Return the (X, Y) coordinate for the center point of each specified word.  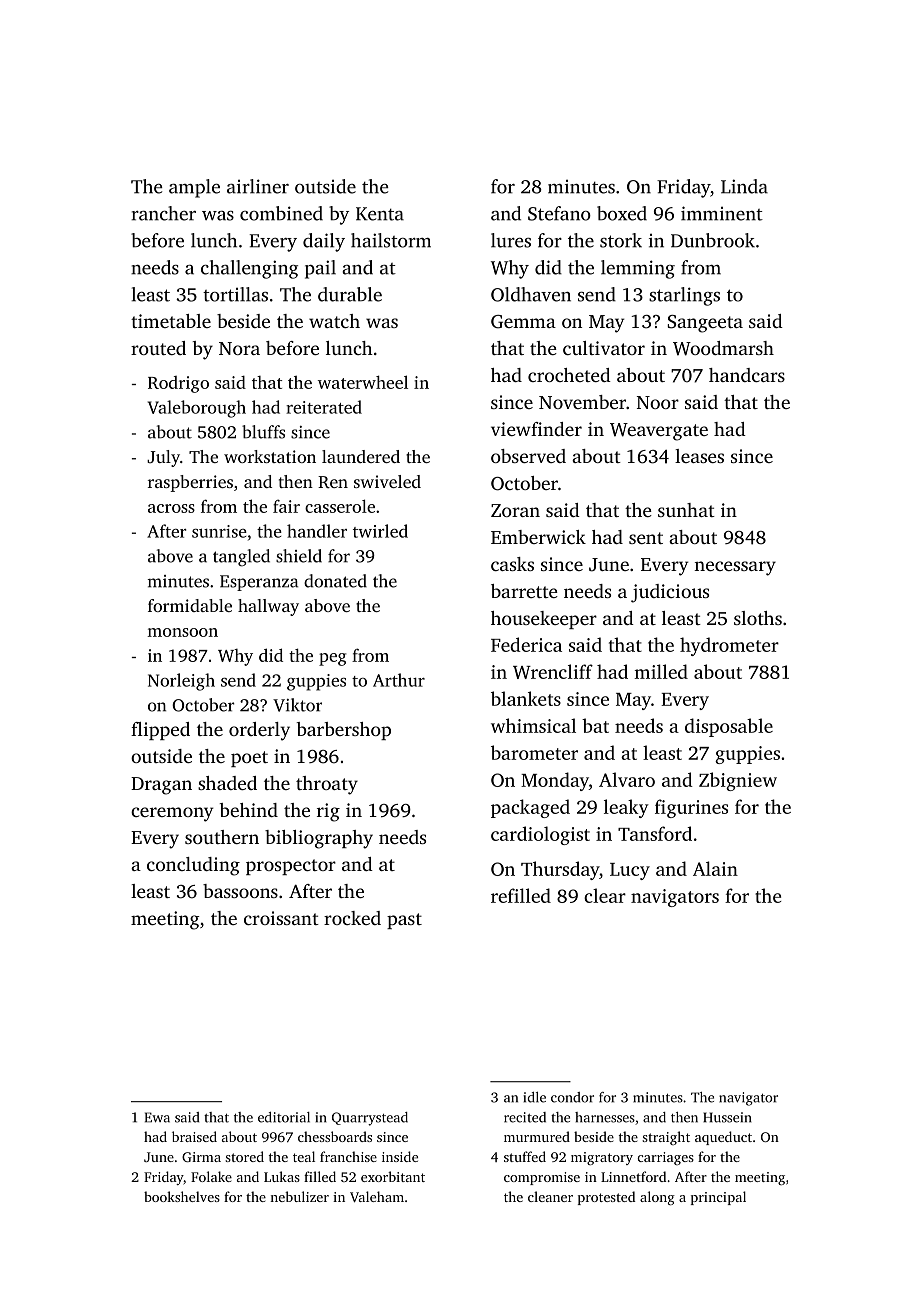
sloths (758, 618)
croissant (281, 918)
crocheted (569, 375)
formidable (190, 605)
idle (534, 1097)
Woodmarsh (723, 348)
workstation (270, 456)
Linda (744, 186)
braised (194, 1136)
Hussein (727, 1117)
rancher (163, 213)
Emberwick (538, 537)
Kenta (380, 214)
